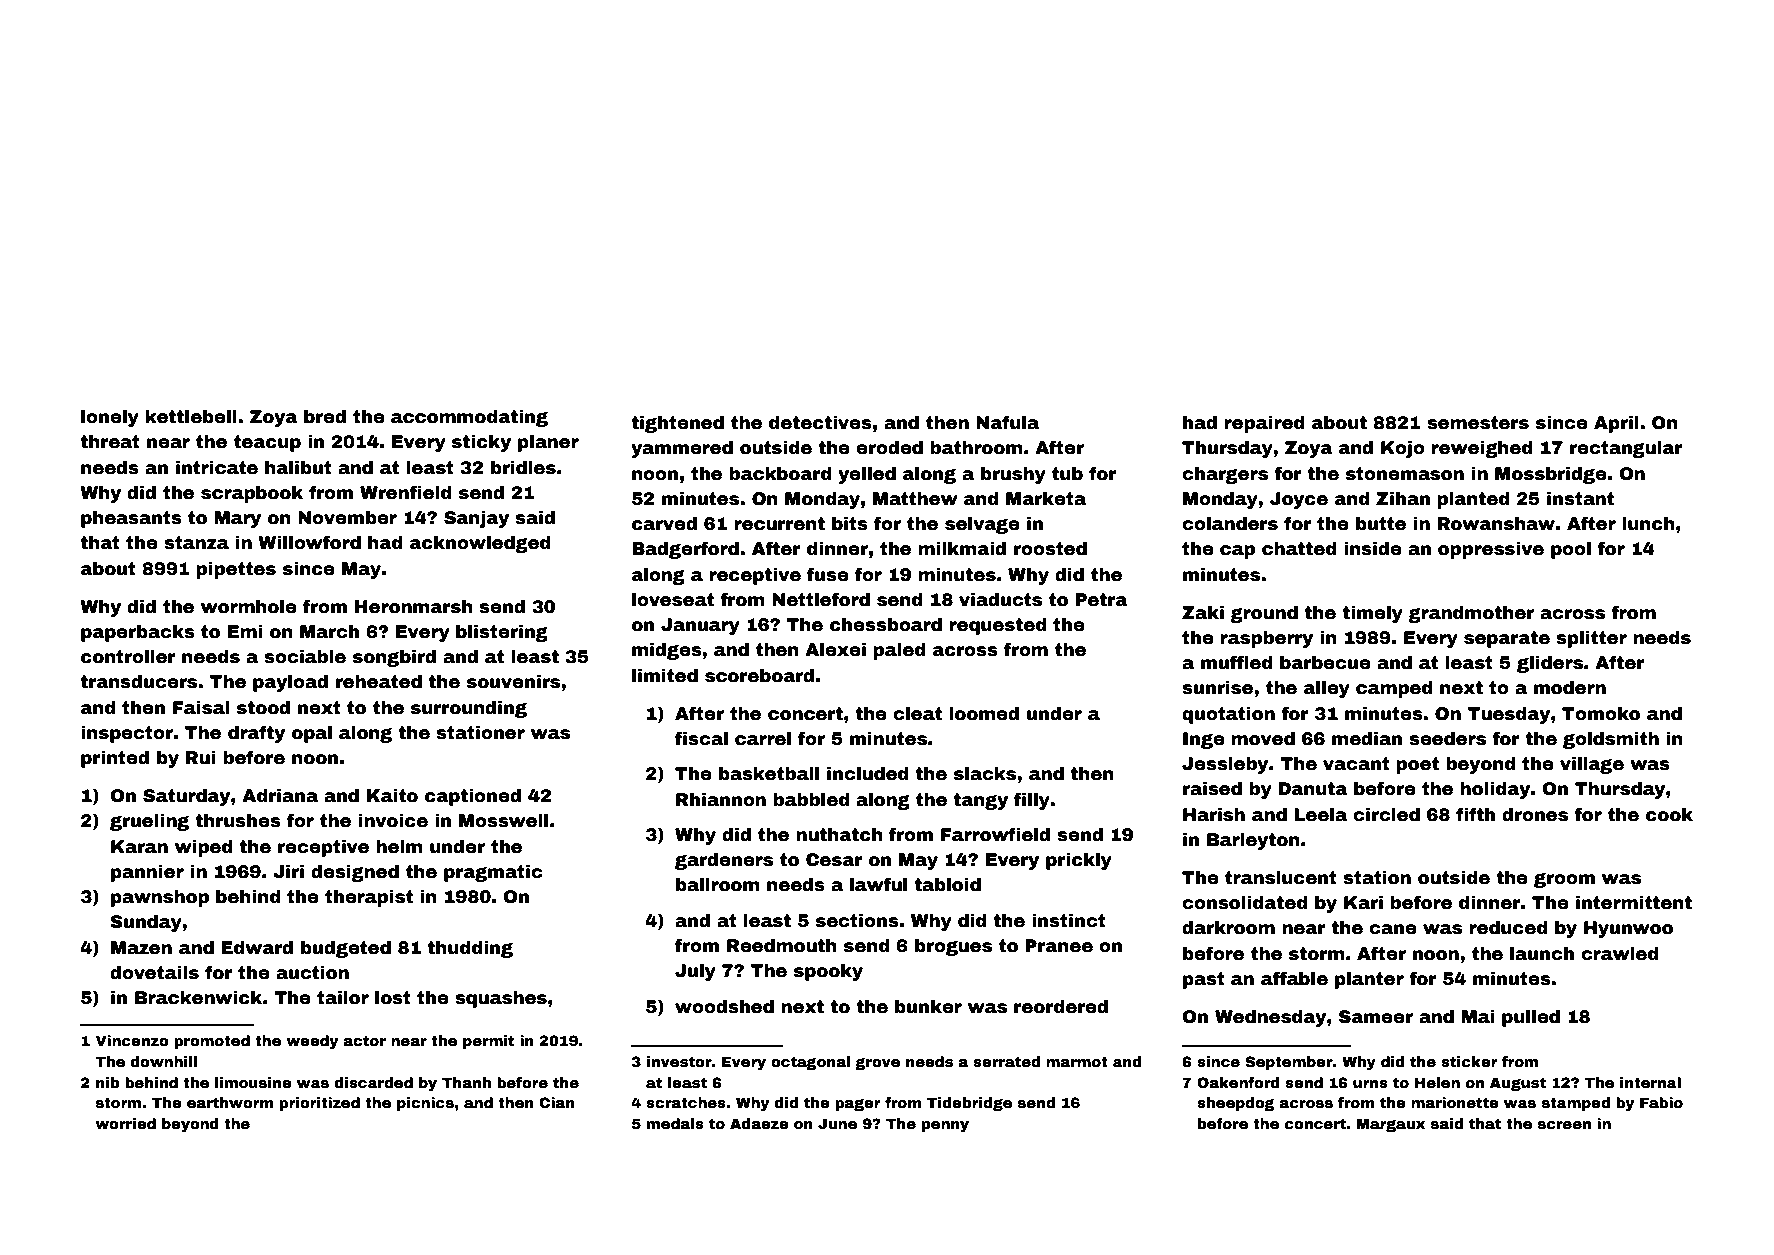 The width and height of the screenshot is (1774, 1255). I want to click on bred, so click(325, 417).
